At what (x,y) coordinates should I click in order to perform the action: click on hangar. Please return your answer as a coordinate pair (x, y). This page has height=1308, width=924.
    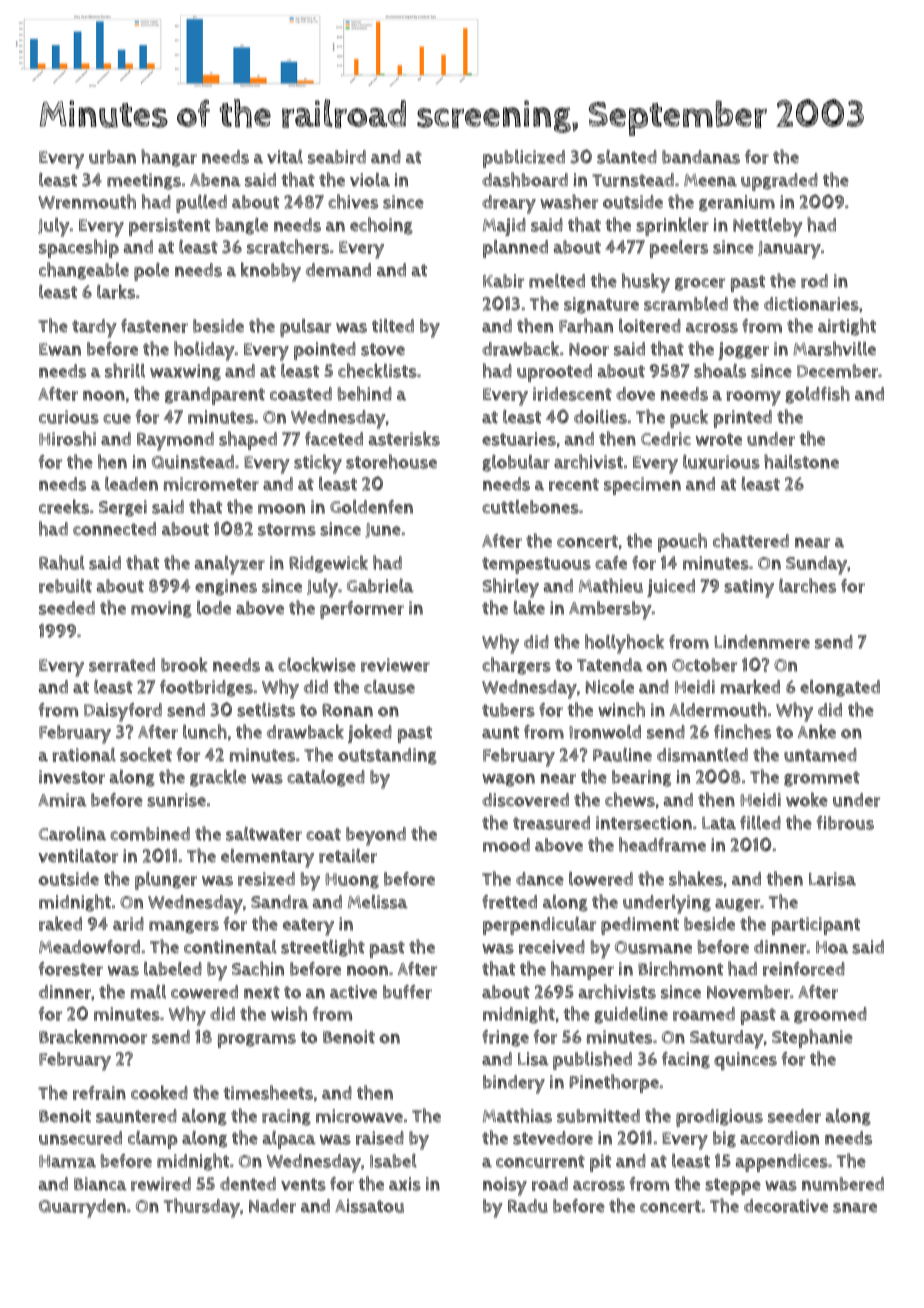
    Looking at the image, I should click on (169, 158).
